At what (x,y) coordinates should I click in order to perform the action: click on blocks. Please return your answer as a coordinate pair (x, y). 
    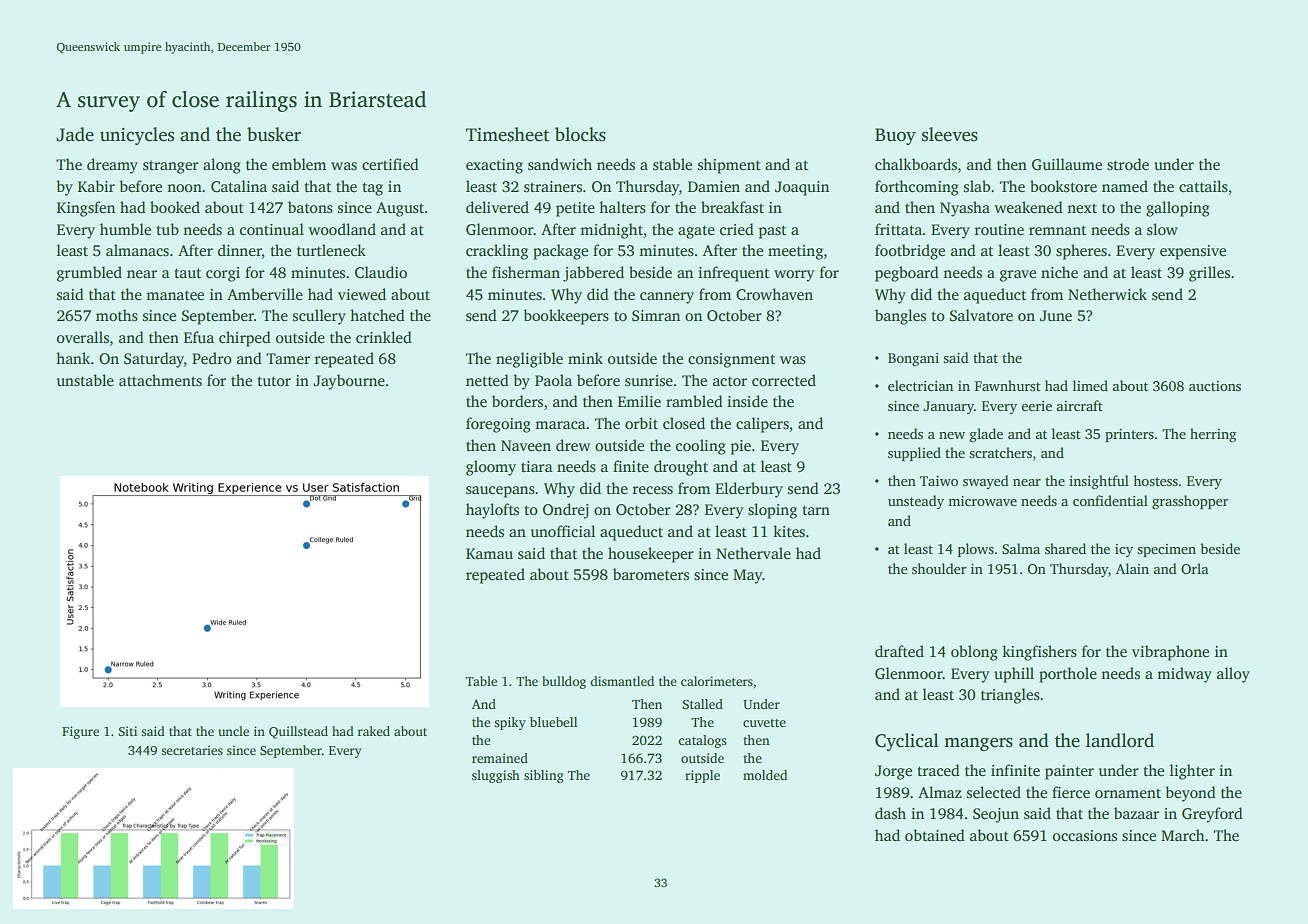
    Looking at the image, I should click on (580, 134).
